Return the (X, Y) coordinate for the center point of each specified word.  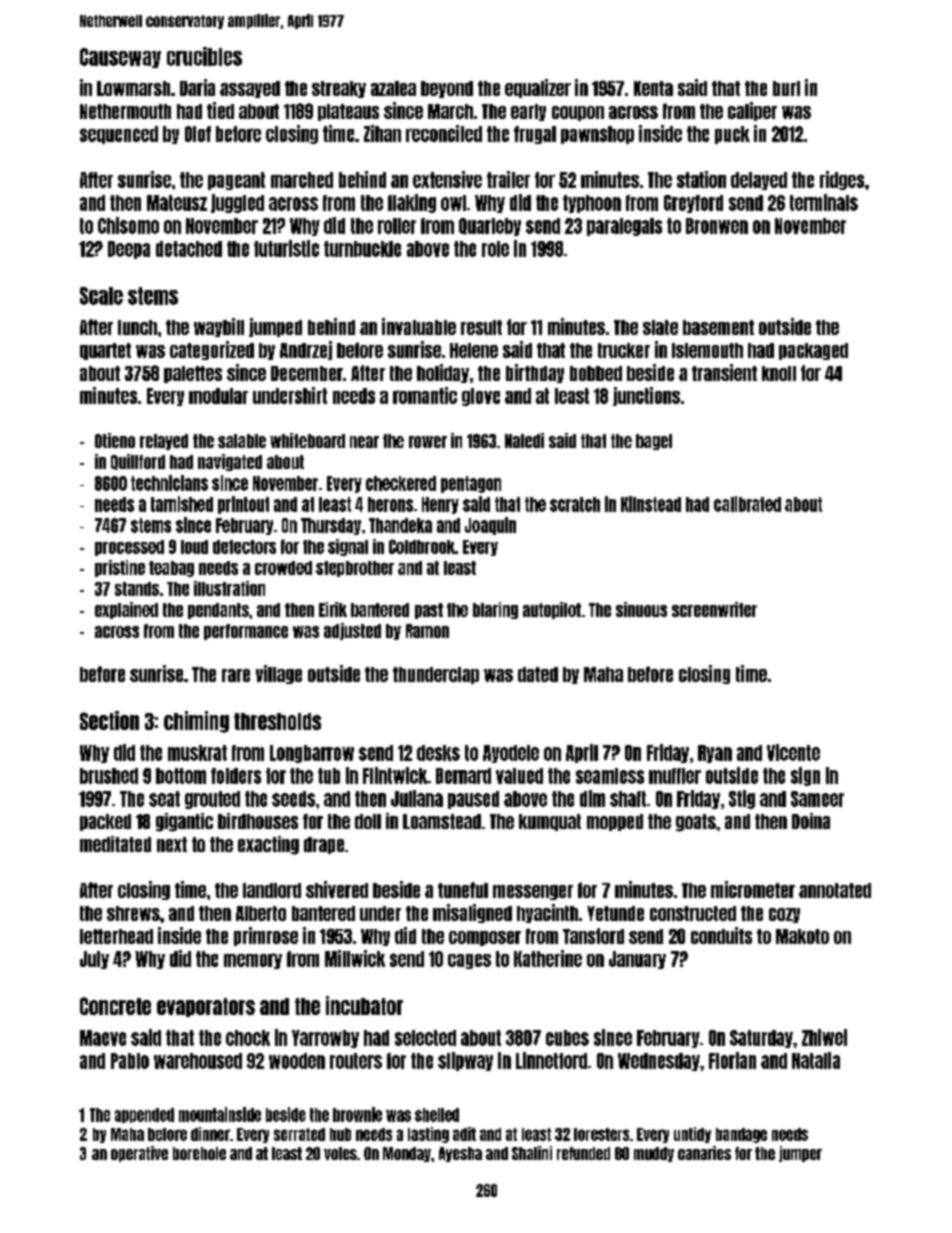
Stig (742, 799)
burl (786, 88)
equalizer (538, 88)
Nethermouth (125, 111)
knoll (779, 373)
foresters (601, 1134)
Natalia (816, 1060)
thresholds (277, 721)
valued (519, 776)
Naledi (524, 440)
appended (144, 1115)
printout (243, 505)
